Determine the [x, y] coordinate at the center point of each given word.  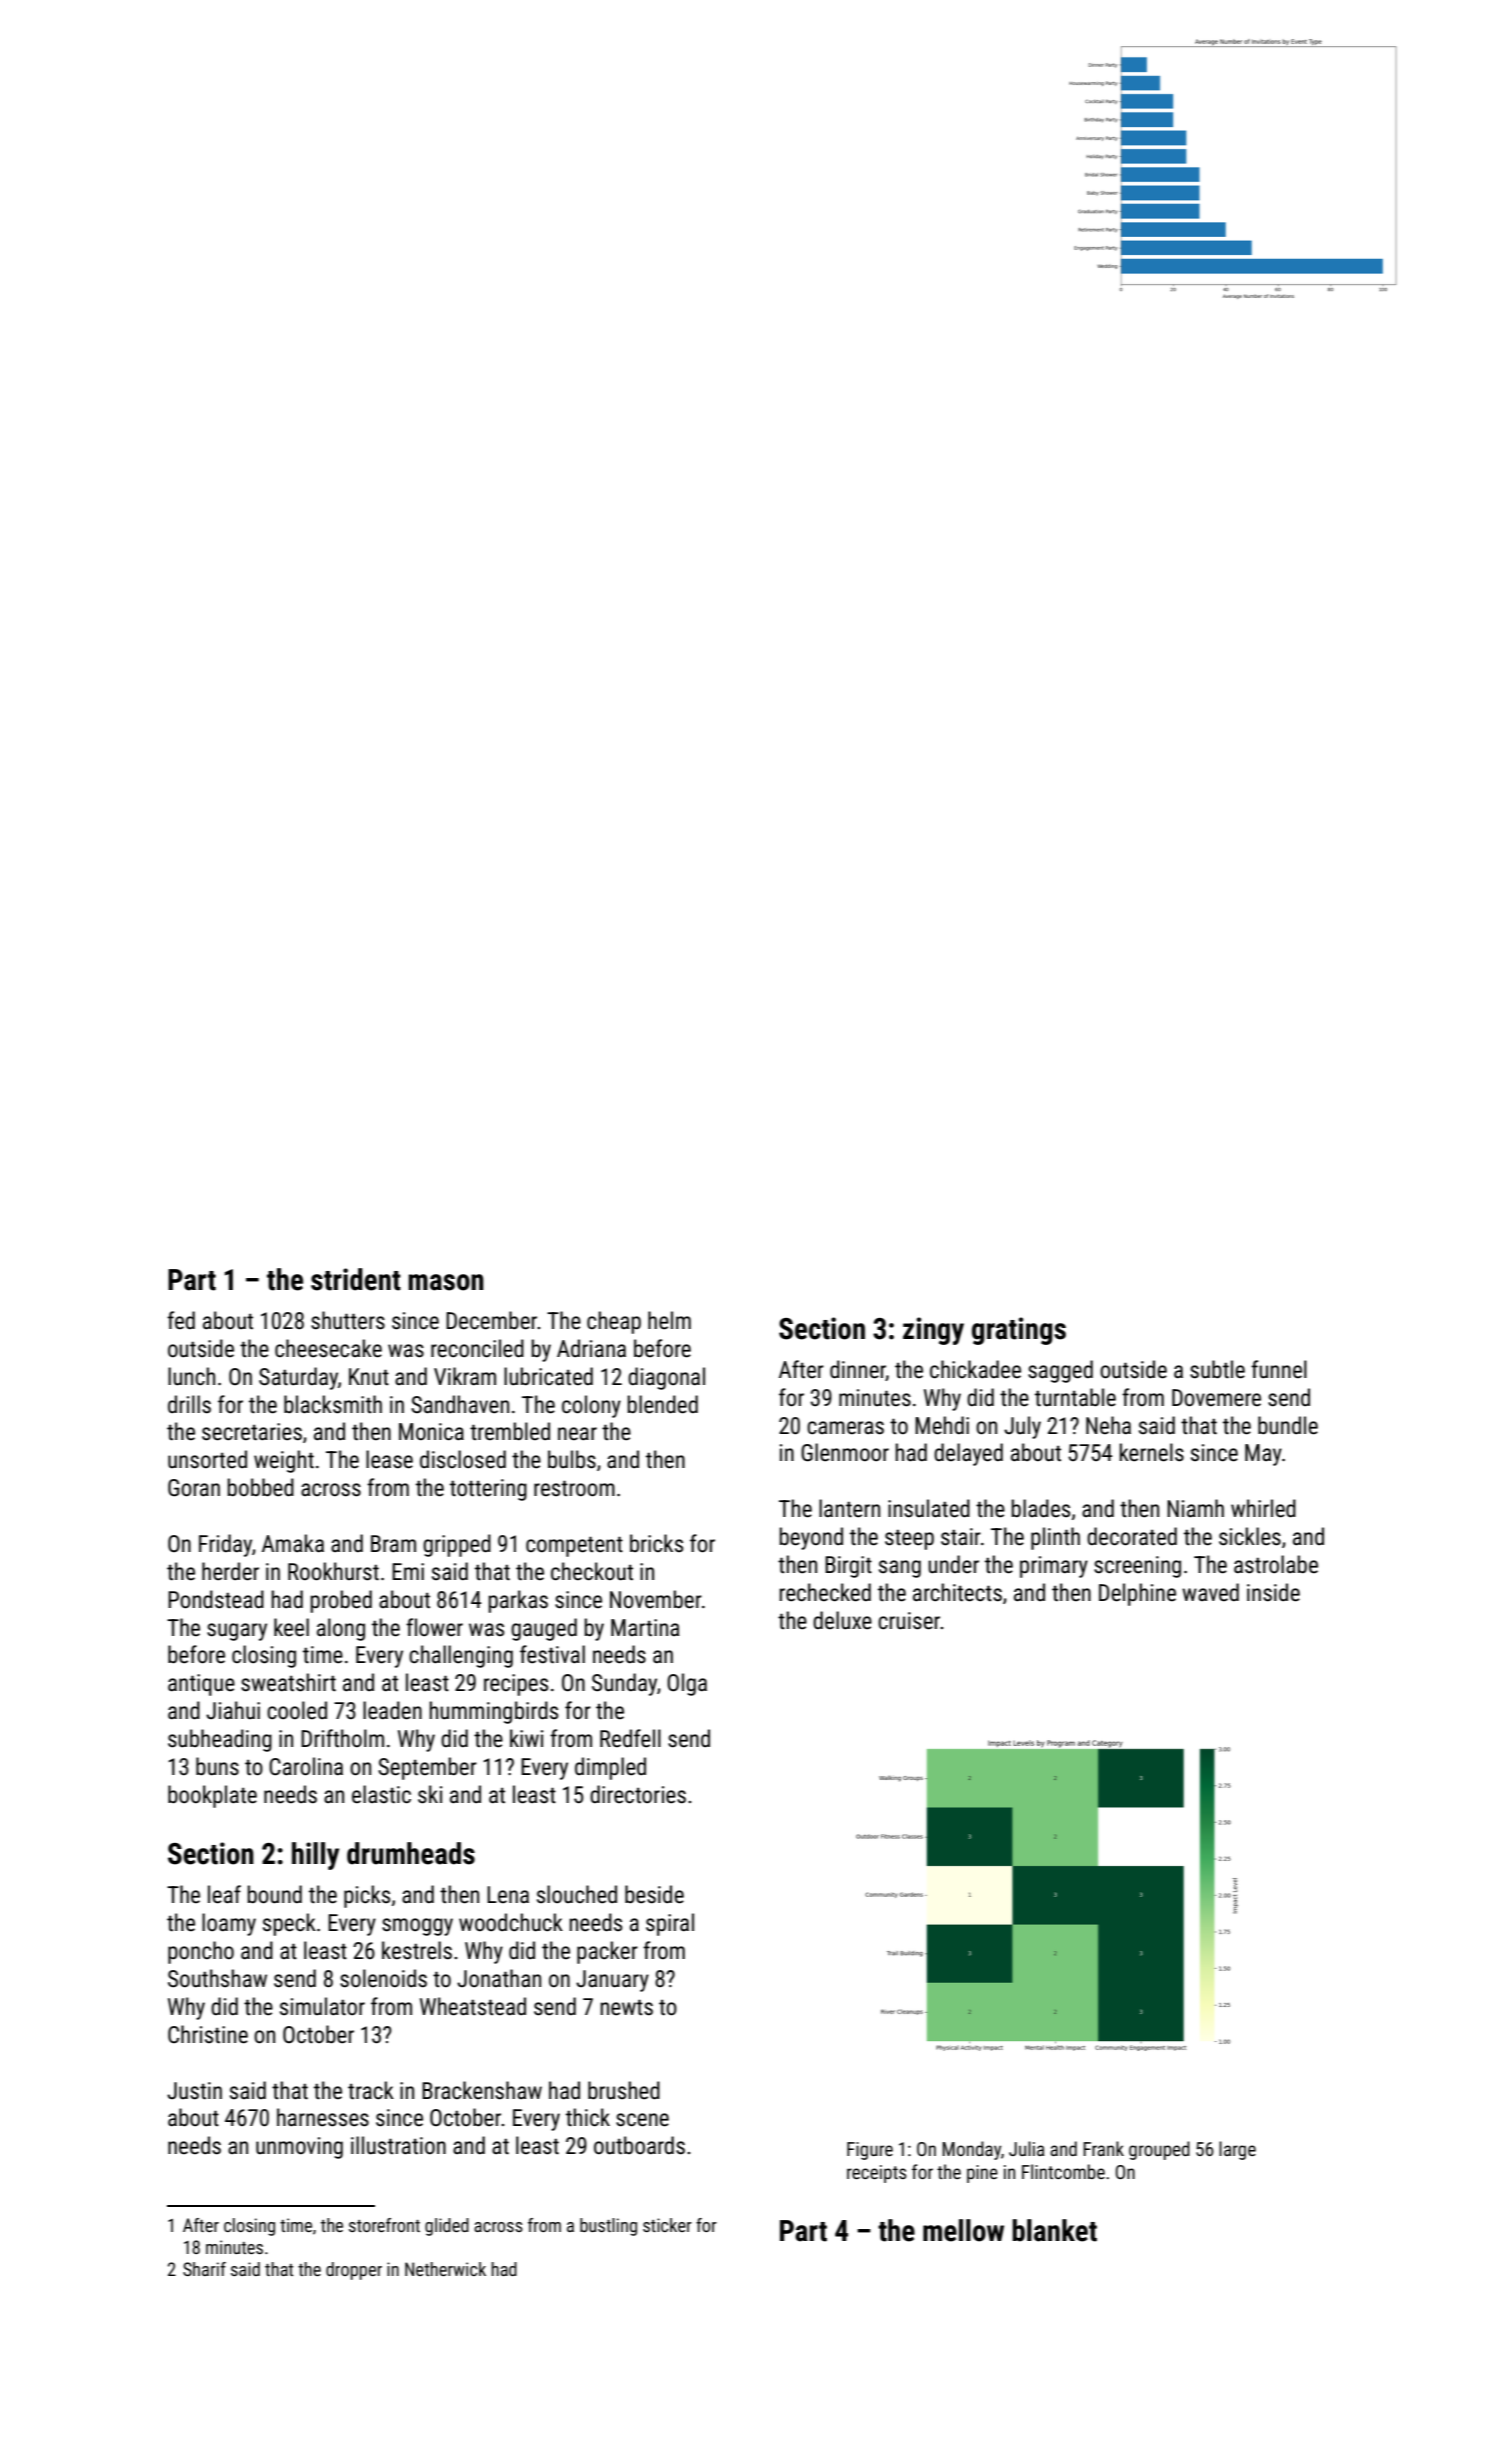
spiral [670, 1924]
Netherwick [445, 2269]
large [1237, 2150]
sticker [667, 2225]
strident [356, 1279]
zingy [933, 1331]
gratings [1019, 1331]
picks [367, 1896]
